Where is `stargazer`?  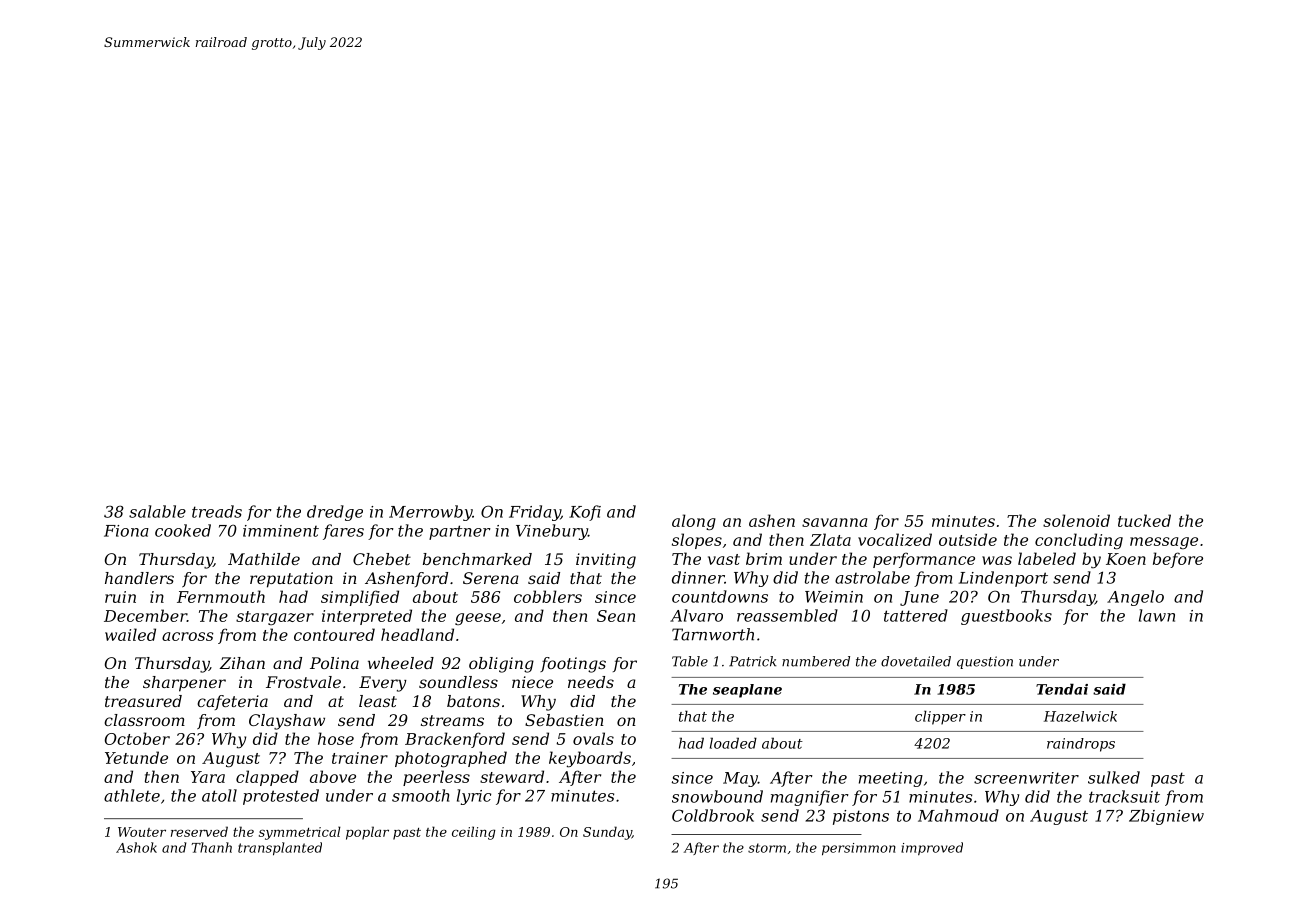
stargazer is located at coordinates (275, 618).
